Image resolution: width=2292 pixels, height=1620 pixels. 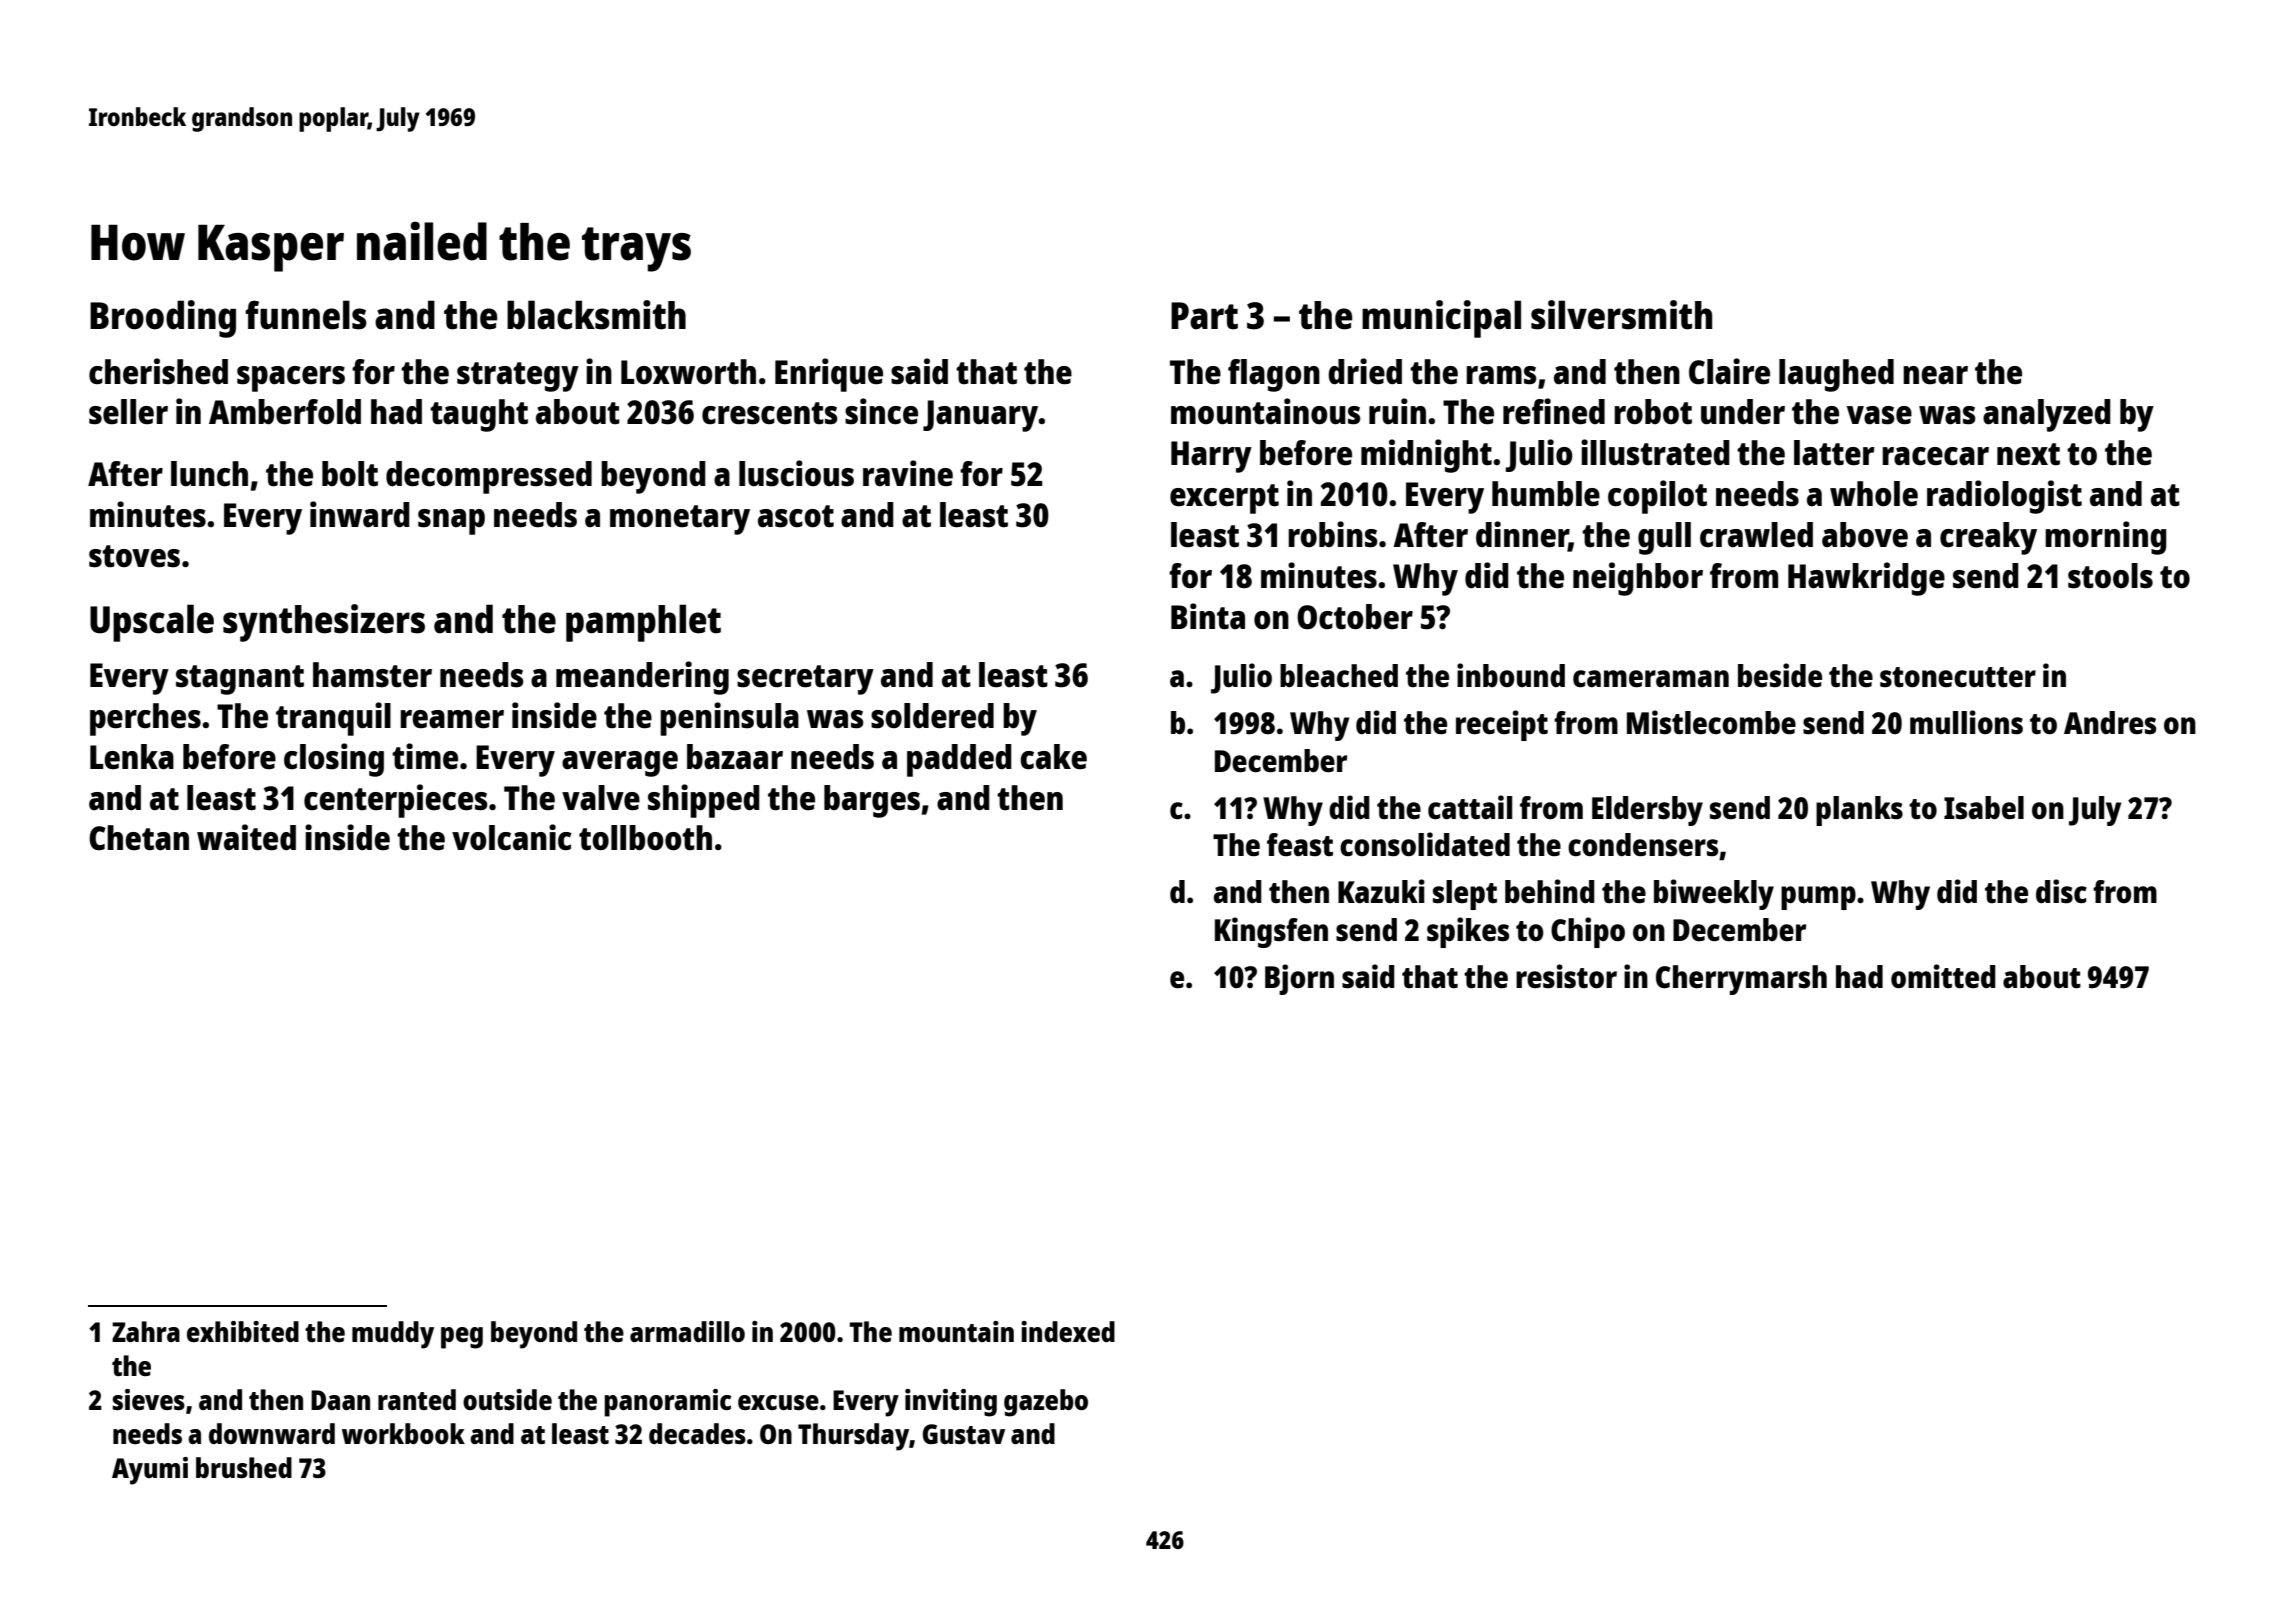 What do you see at coordinates (1211, 457) in the document?
I see `Harry` at bounding box center [1211, 457].
